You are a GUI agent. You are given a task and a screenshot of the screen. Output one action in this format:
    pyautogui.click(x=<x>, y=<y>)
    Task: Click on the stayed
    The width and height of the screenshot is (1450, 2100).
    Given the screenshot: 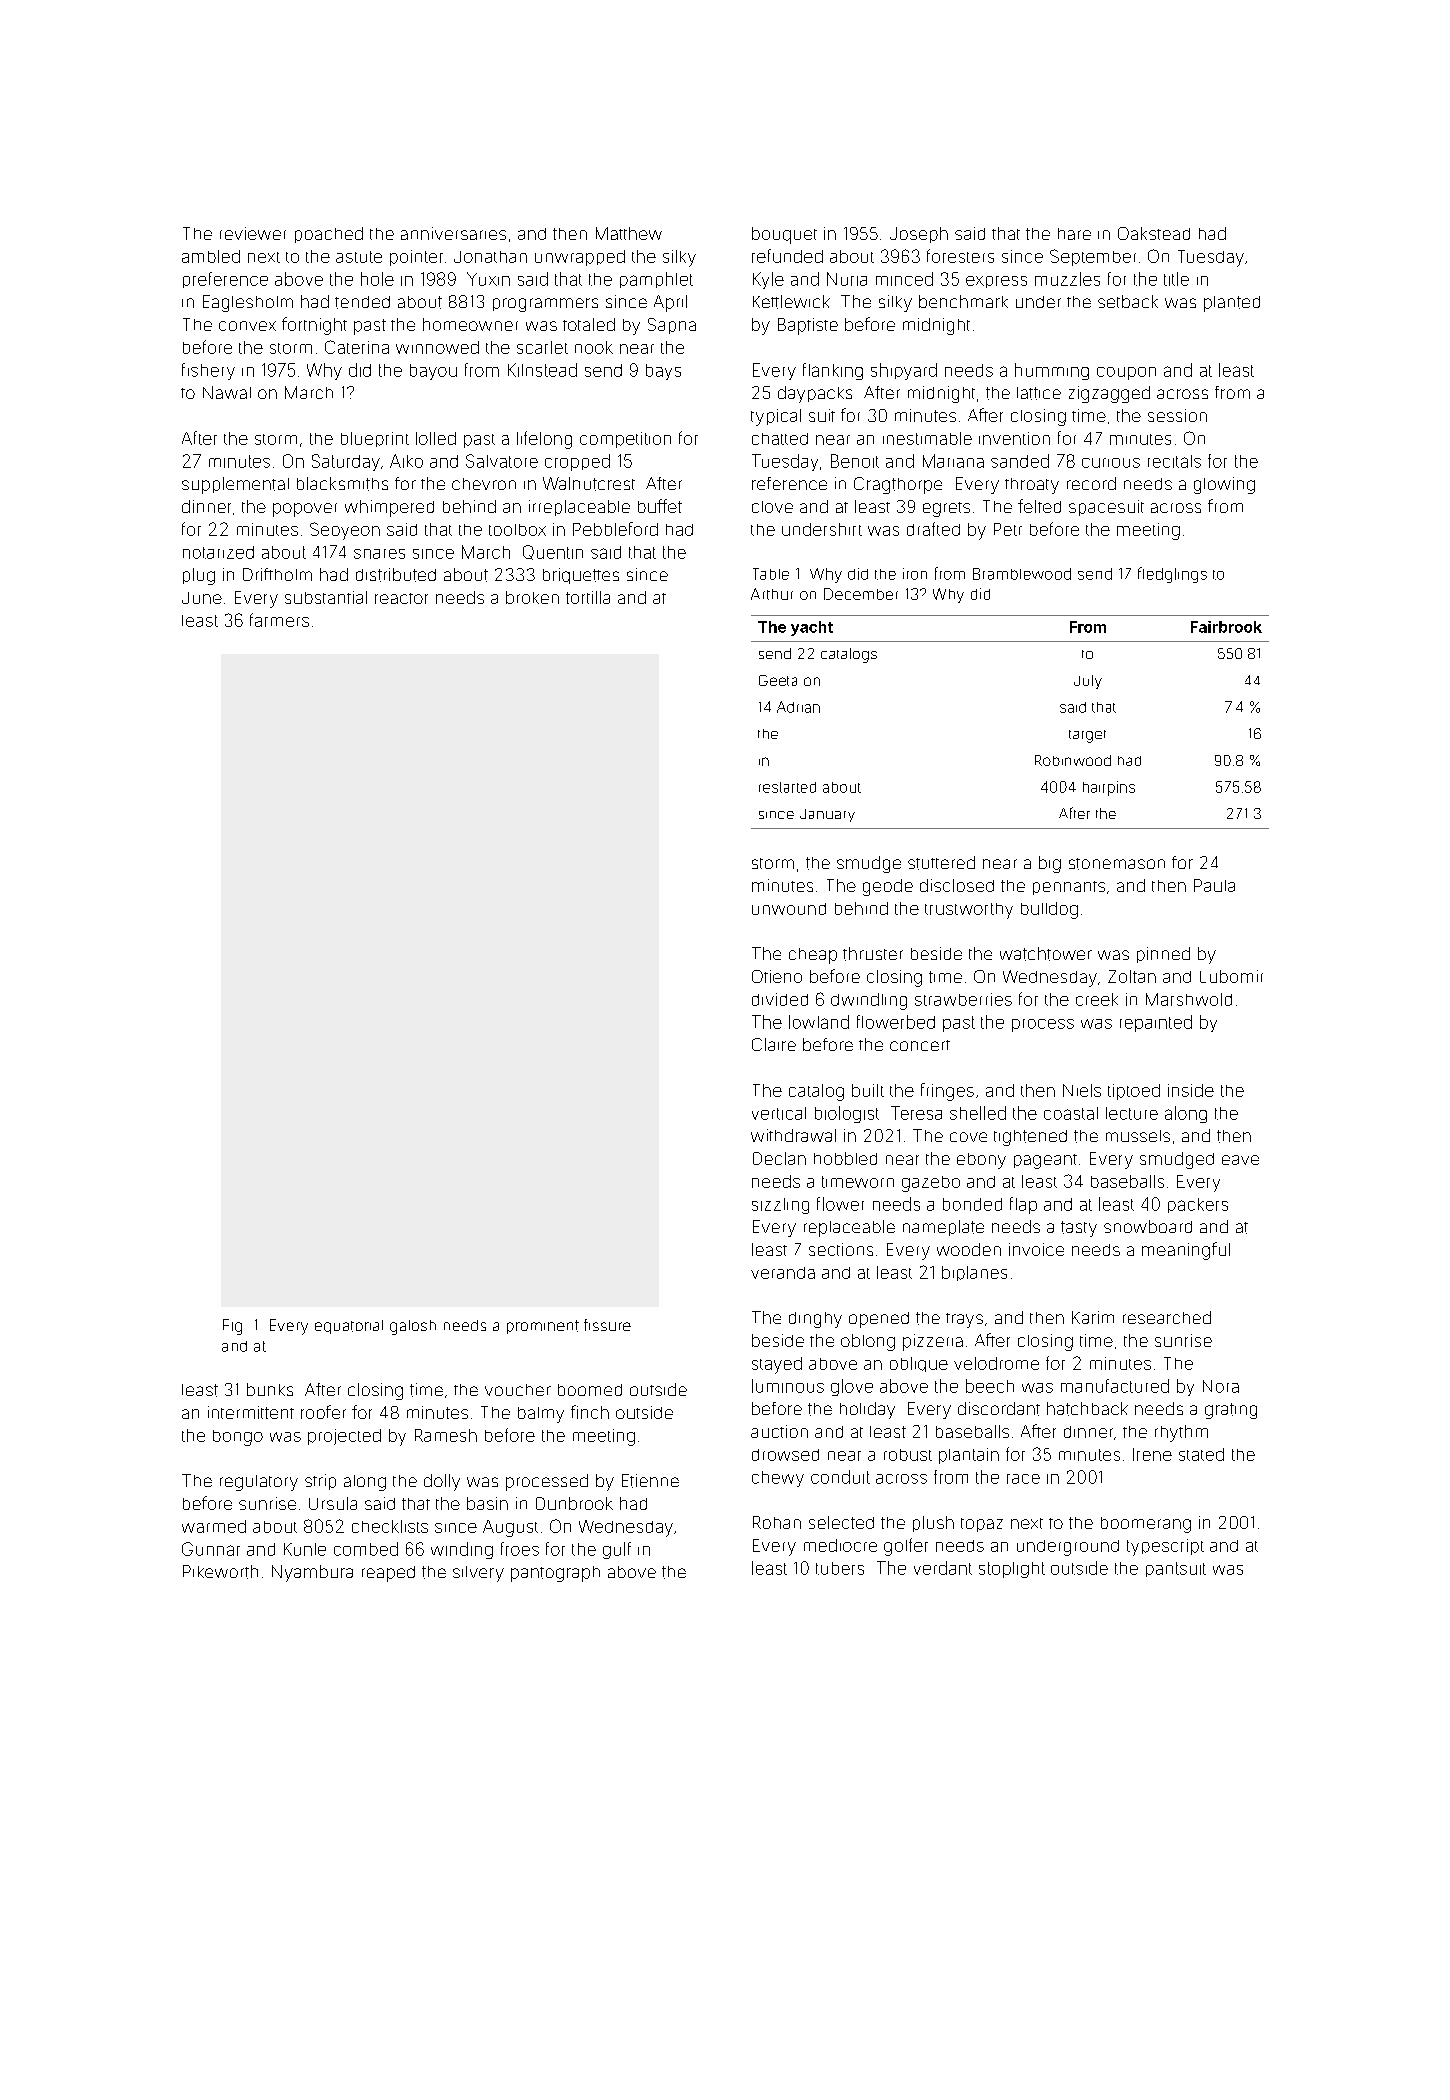 What is the action you would take?
    pyautogui.click(x=777, y=1365)
